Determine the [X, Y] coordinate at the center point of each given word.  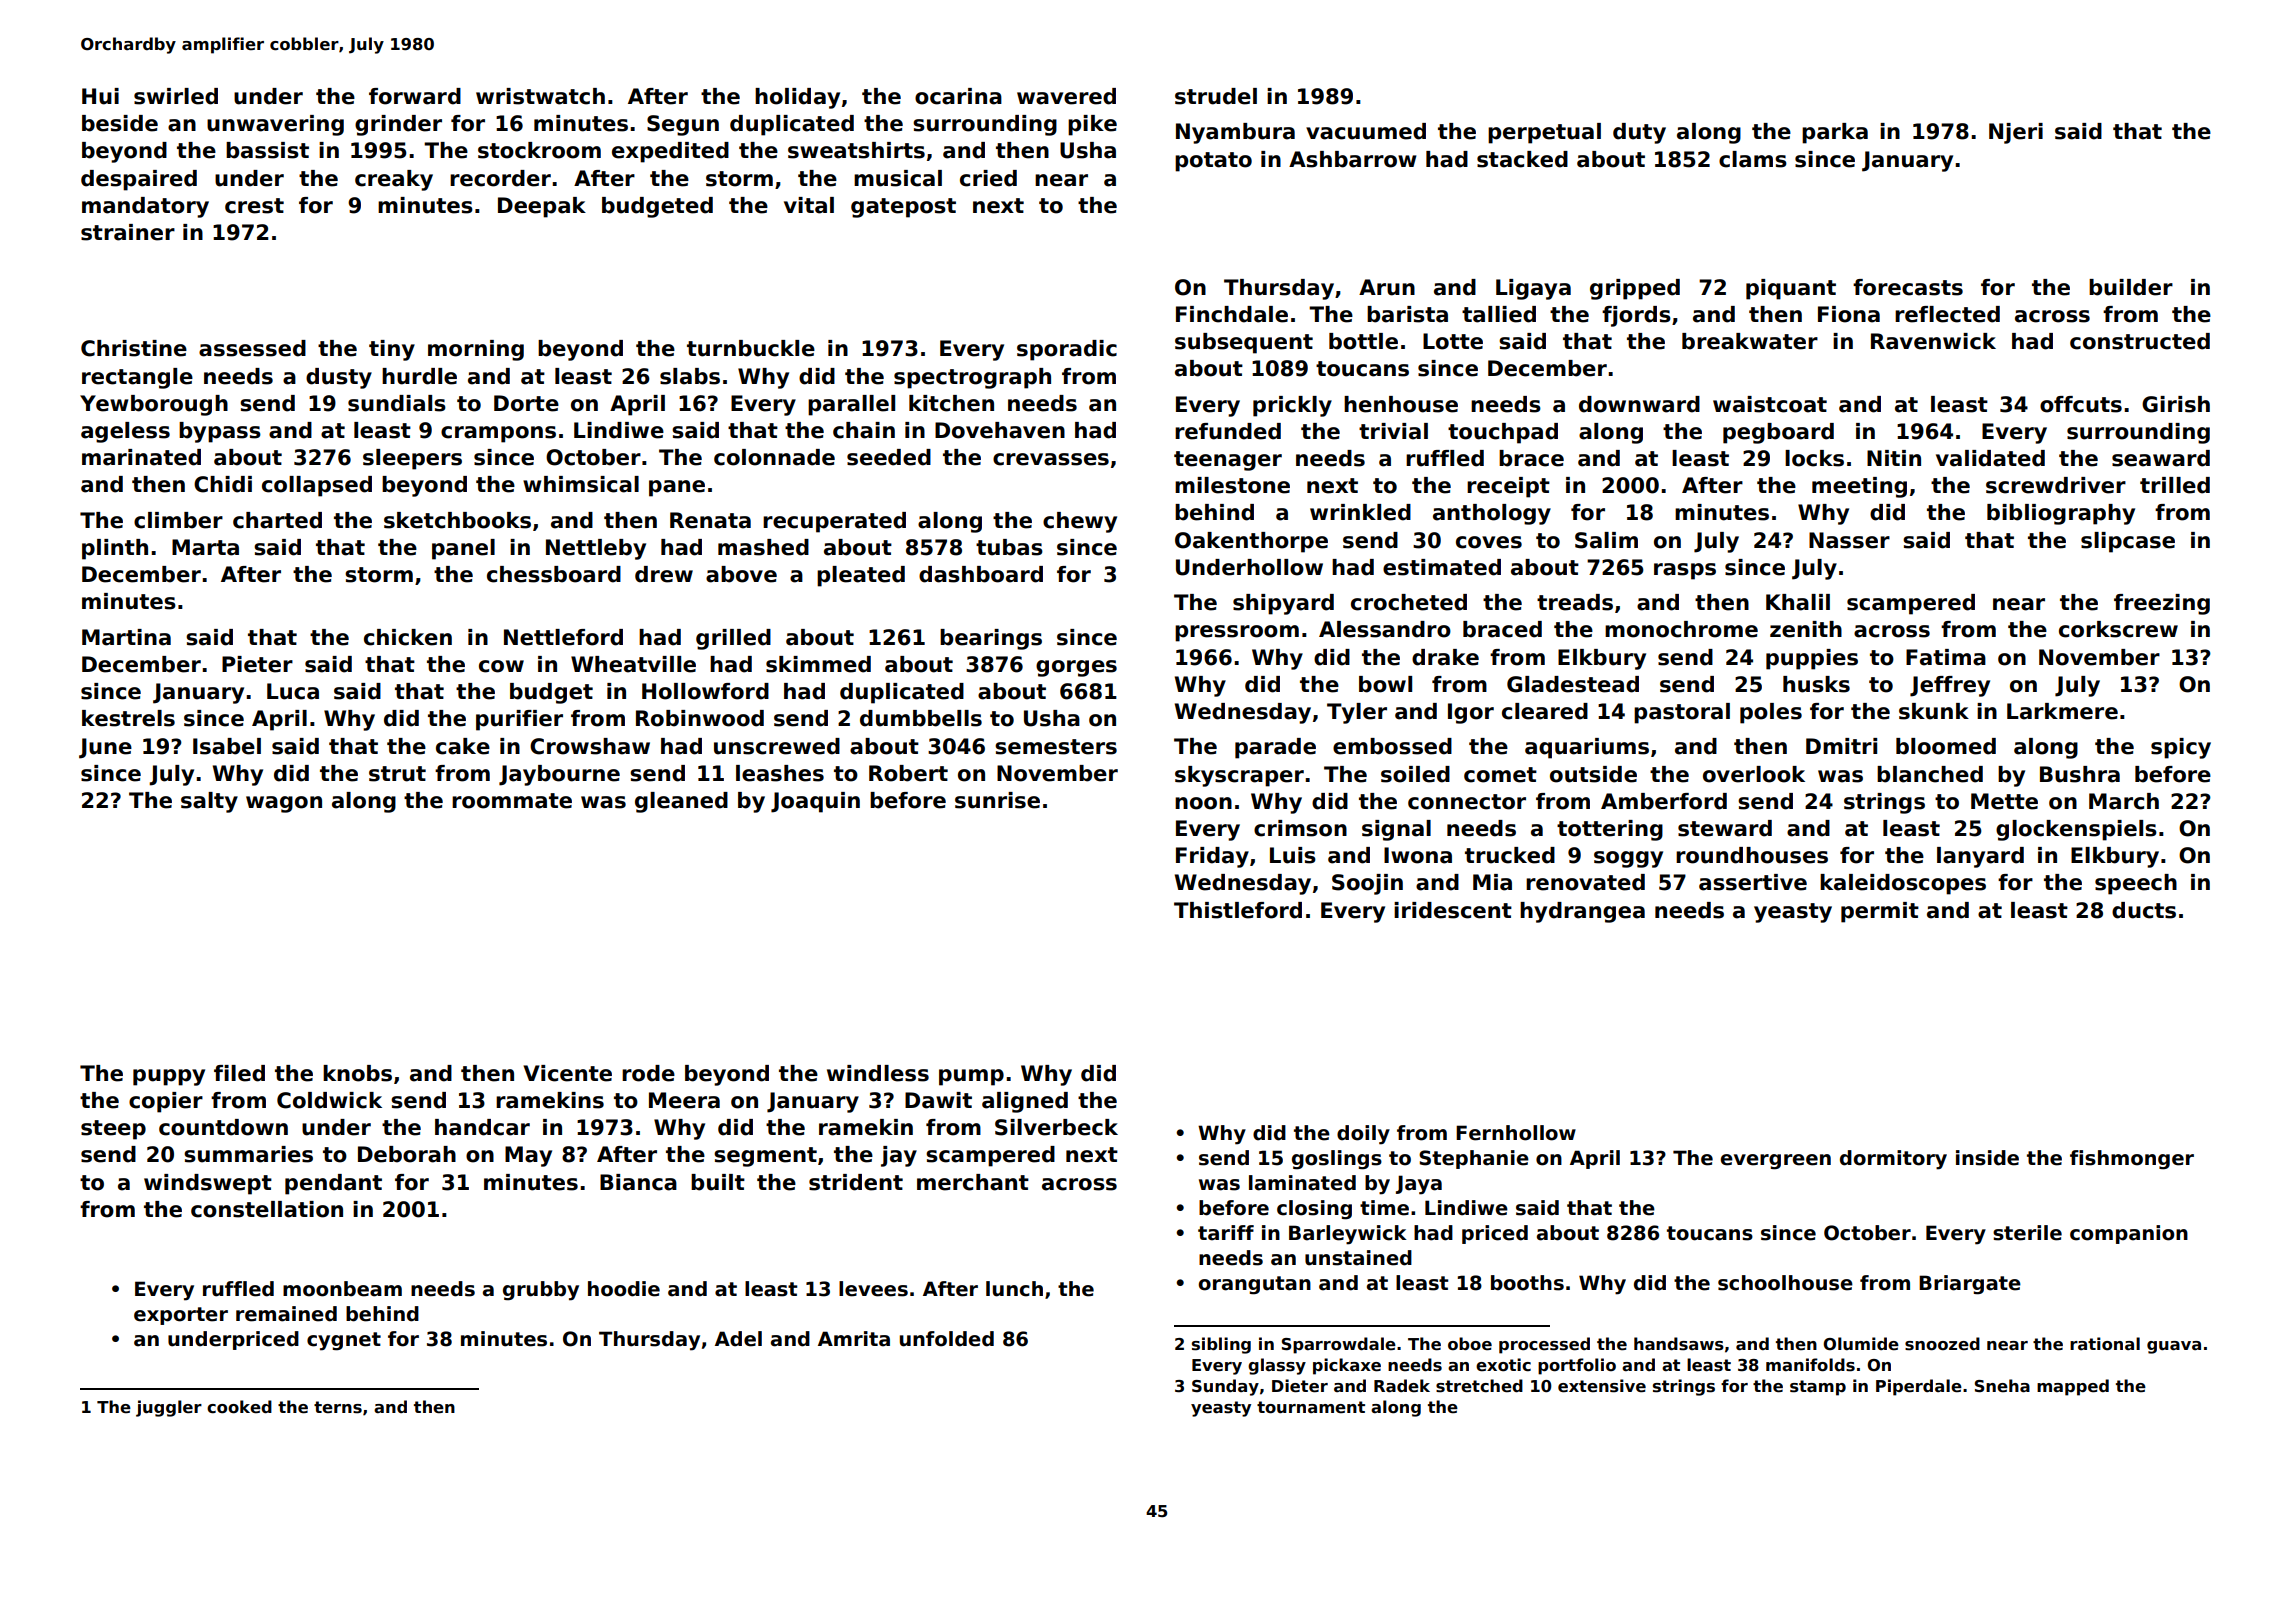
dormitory [1893, 1160]
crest [254, 206]
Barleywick [1348, 1235]
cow [501, 666]
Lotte [1453, 341]
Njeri [2016, 133]
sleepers [412, 459]
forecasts [1908, 287]
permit [1880, 912]
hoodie [624, 1289]
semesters [1056, 747]
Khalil [1798, 602]
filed [239, 1073]
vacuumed [1366, 131]
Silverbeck [1056, 1127]
